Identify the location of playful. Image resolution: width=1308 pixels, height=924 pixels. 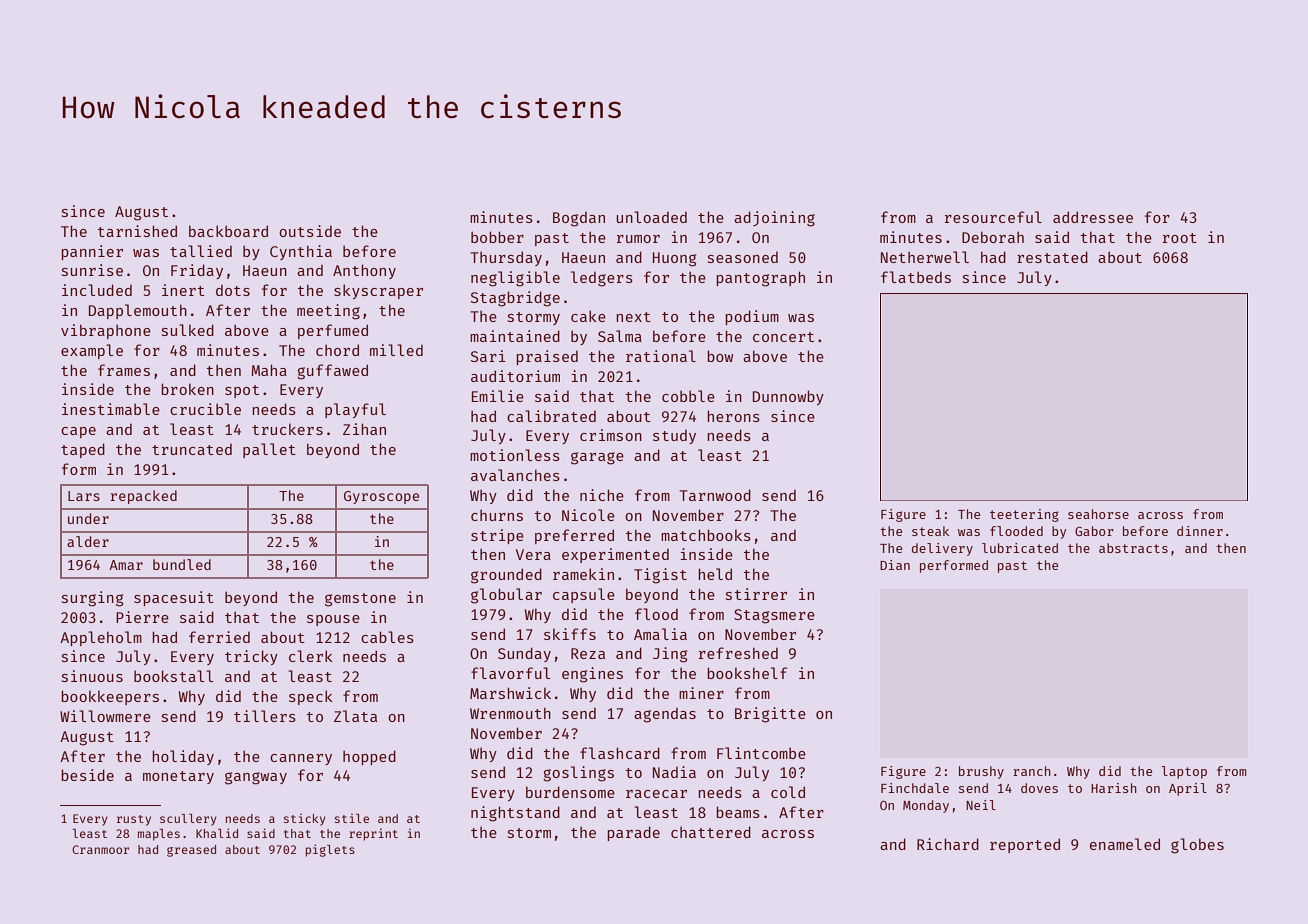
(355, 410).
